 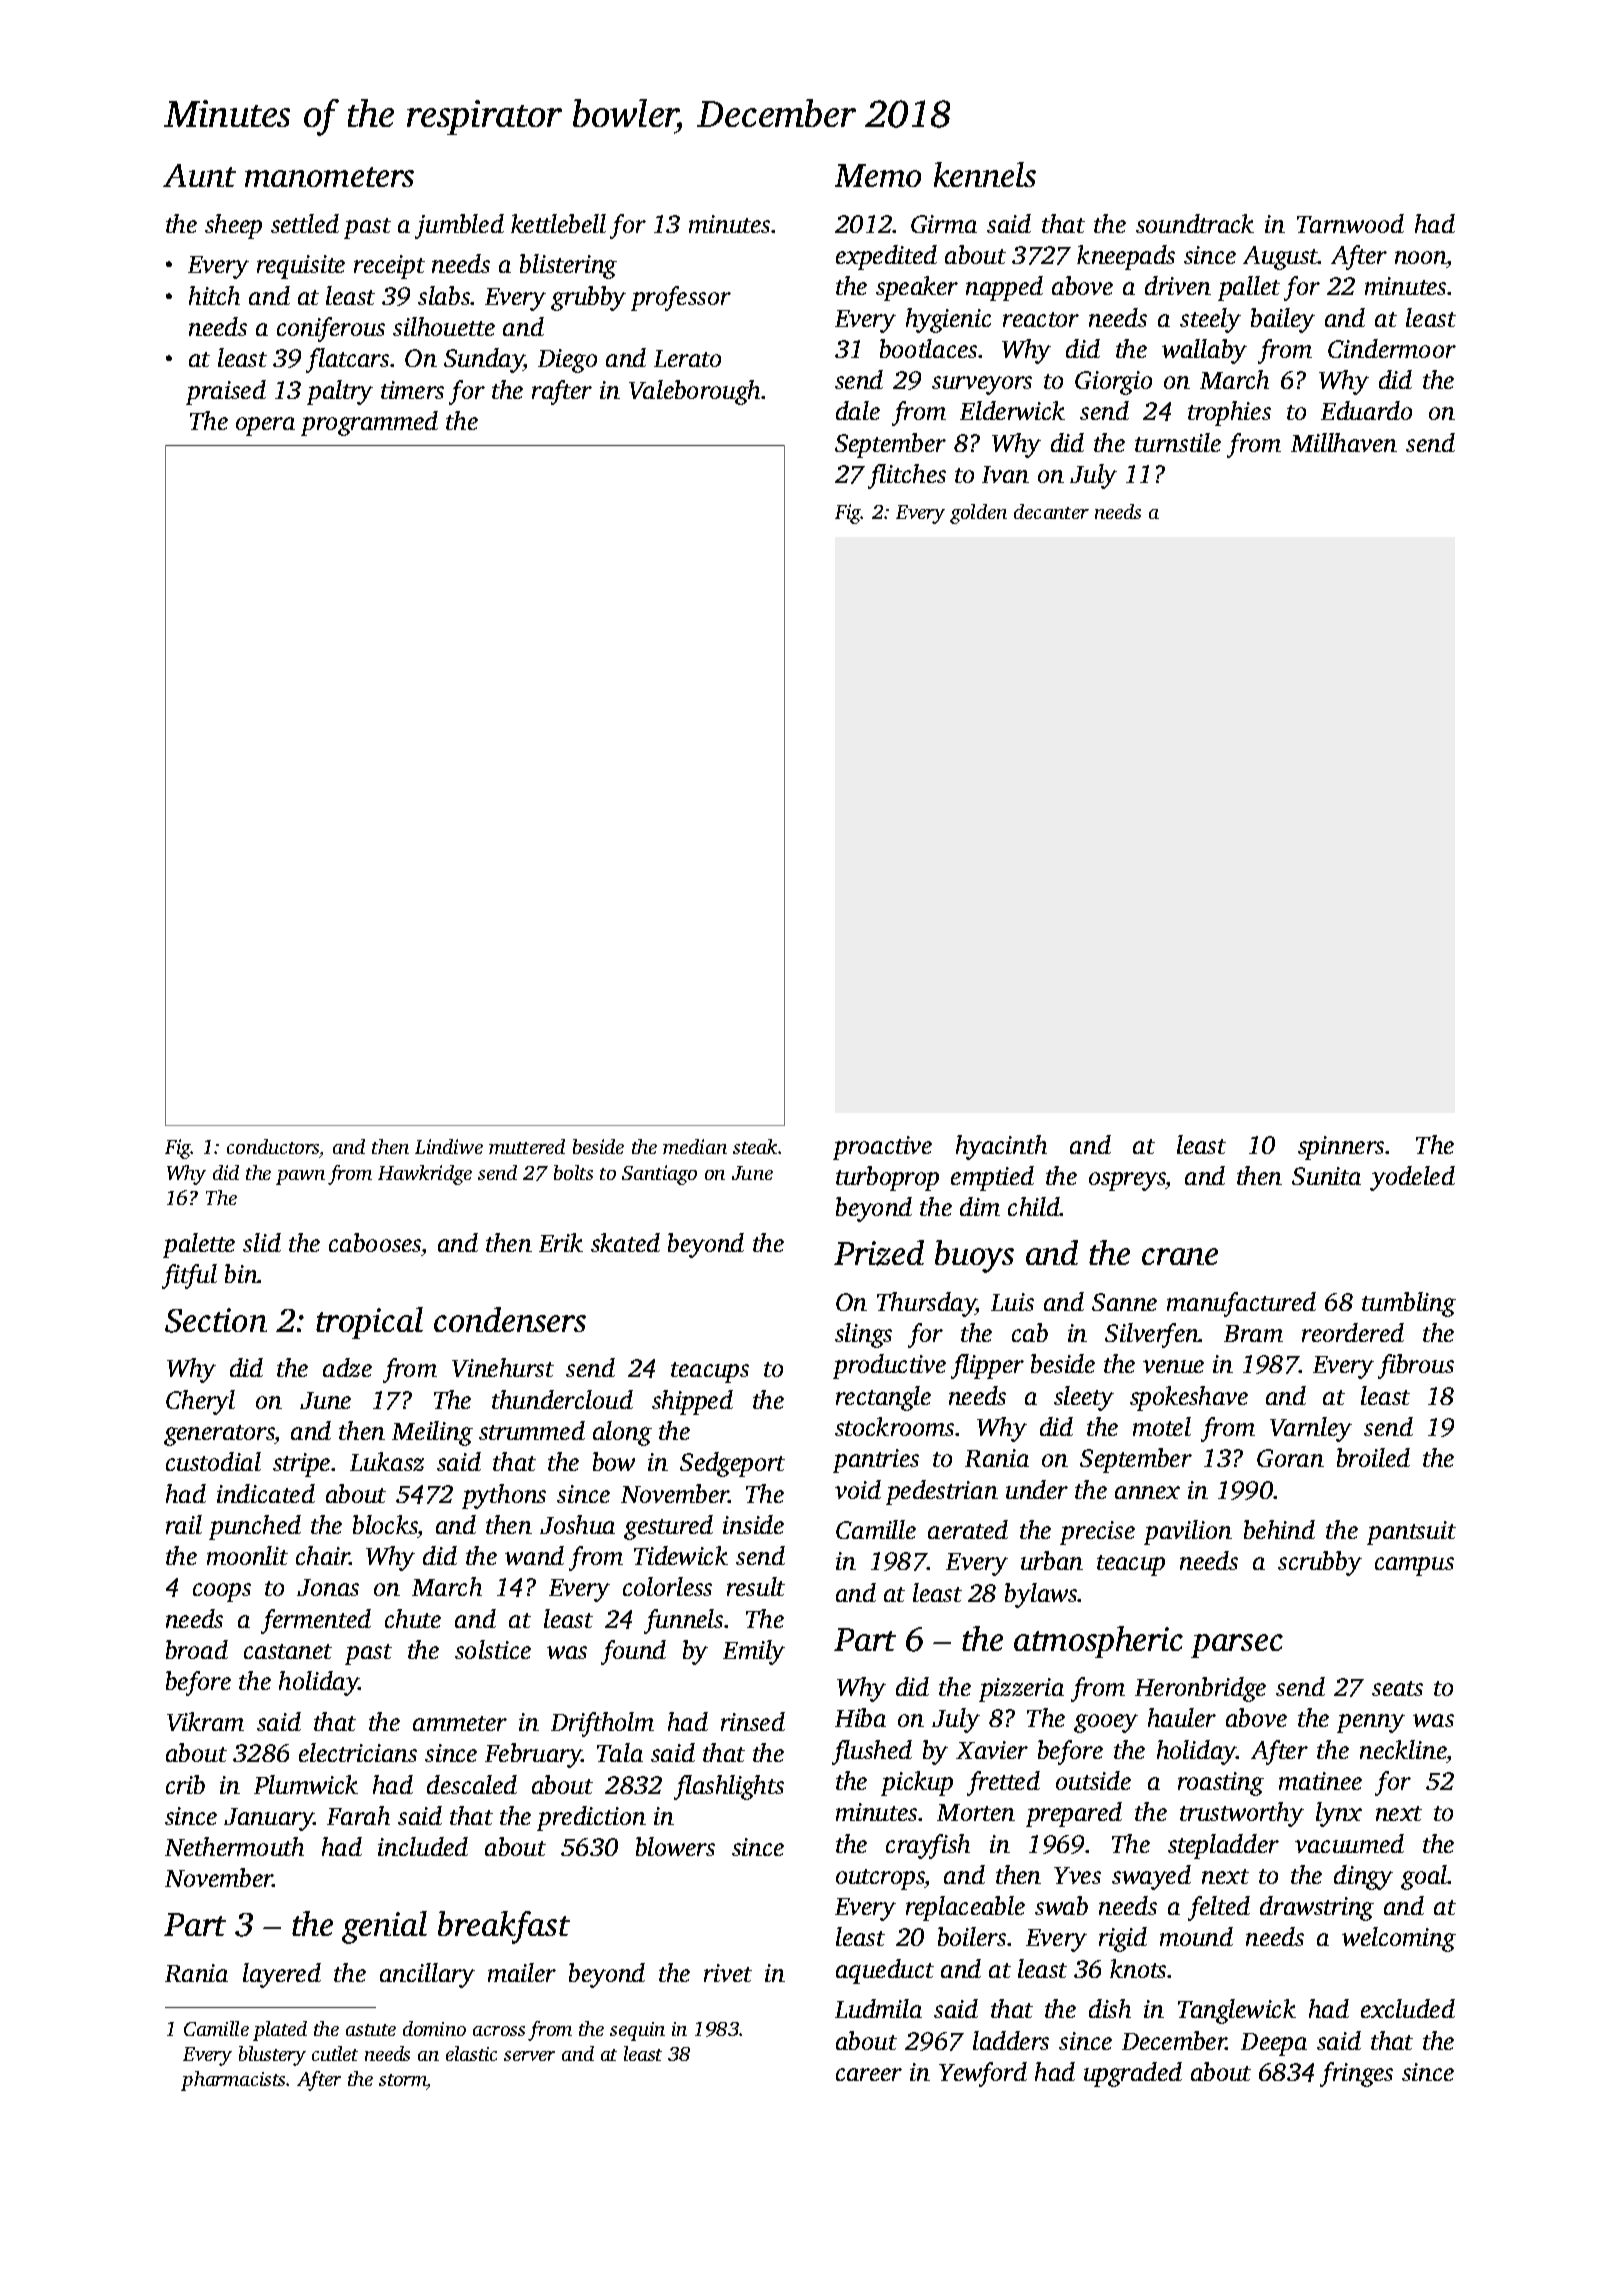 I want to click on bylaws, so click(x=1041, y=1595).
